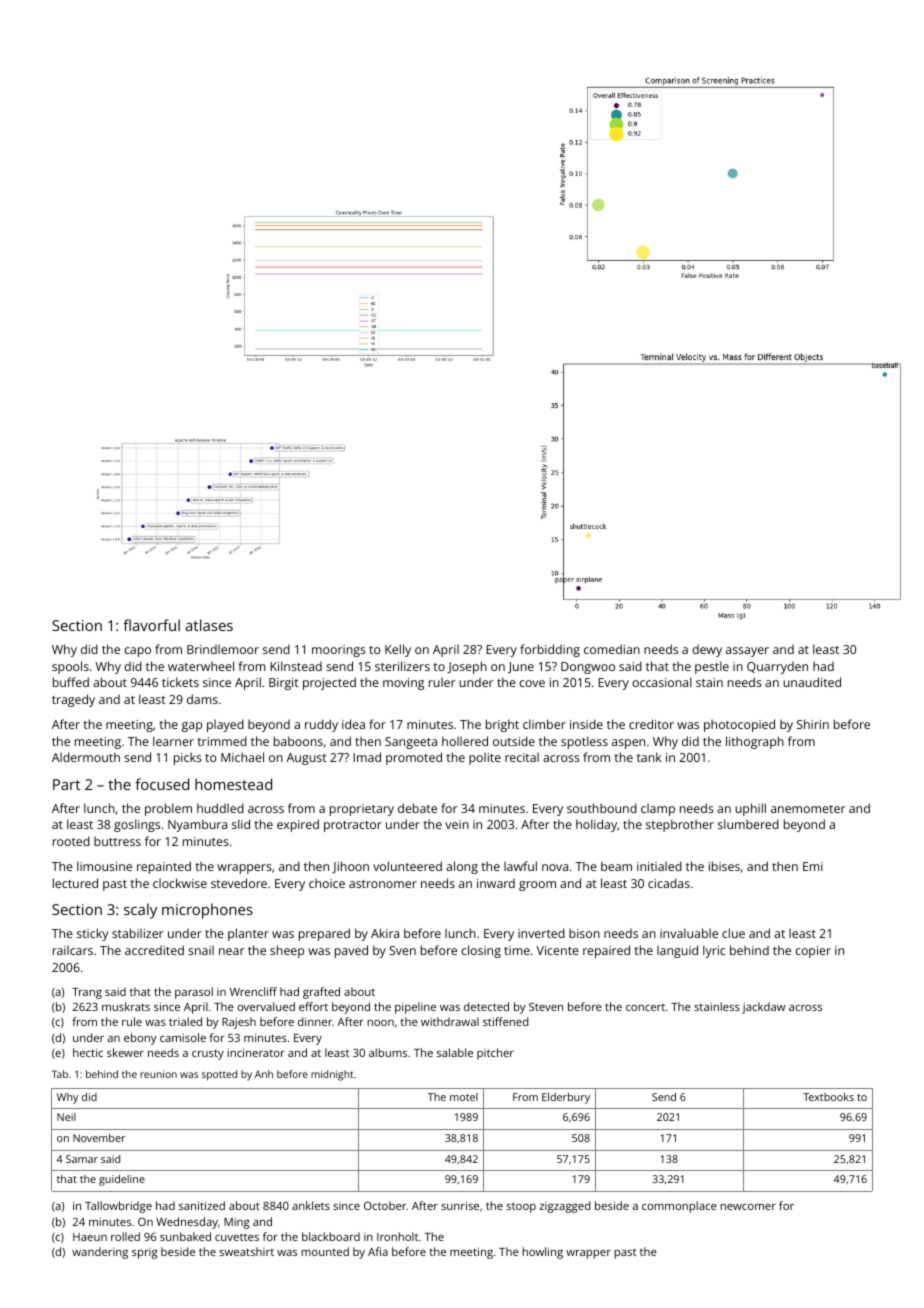  Describe the element at coordinates (140, 911) in the screenshot. I see `scaly` at that location.
